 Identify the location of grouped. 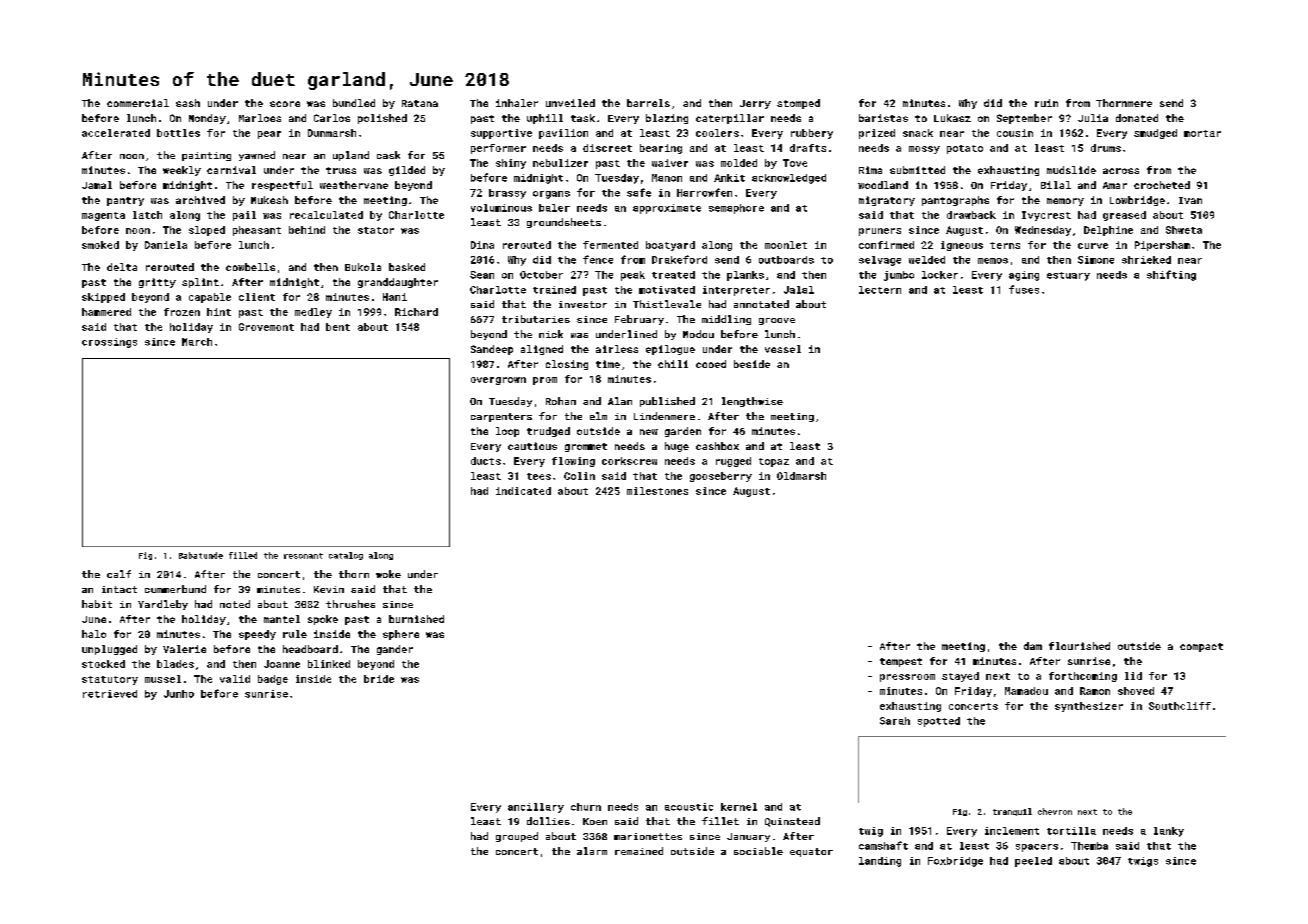
(517, 837).
